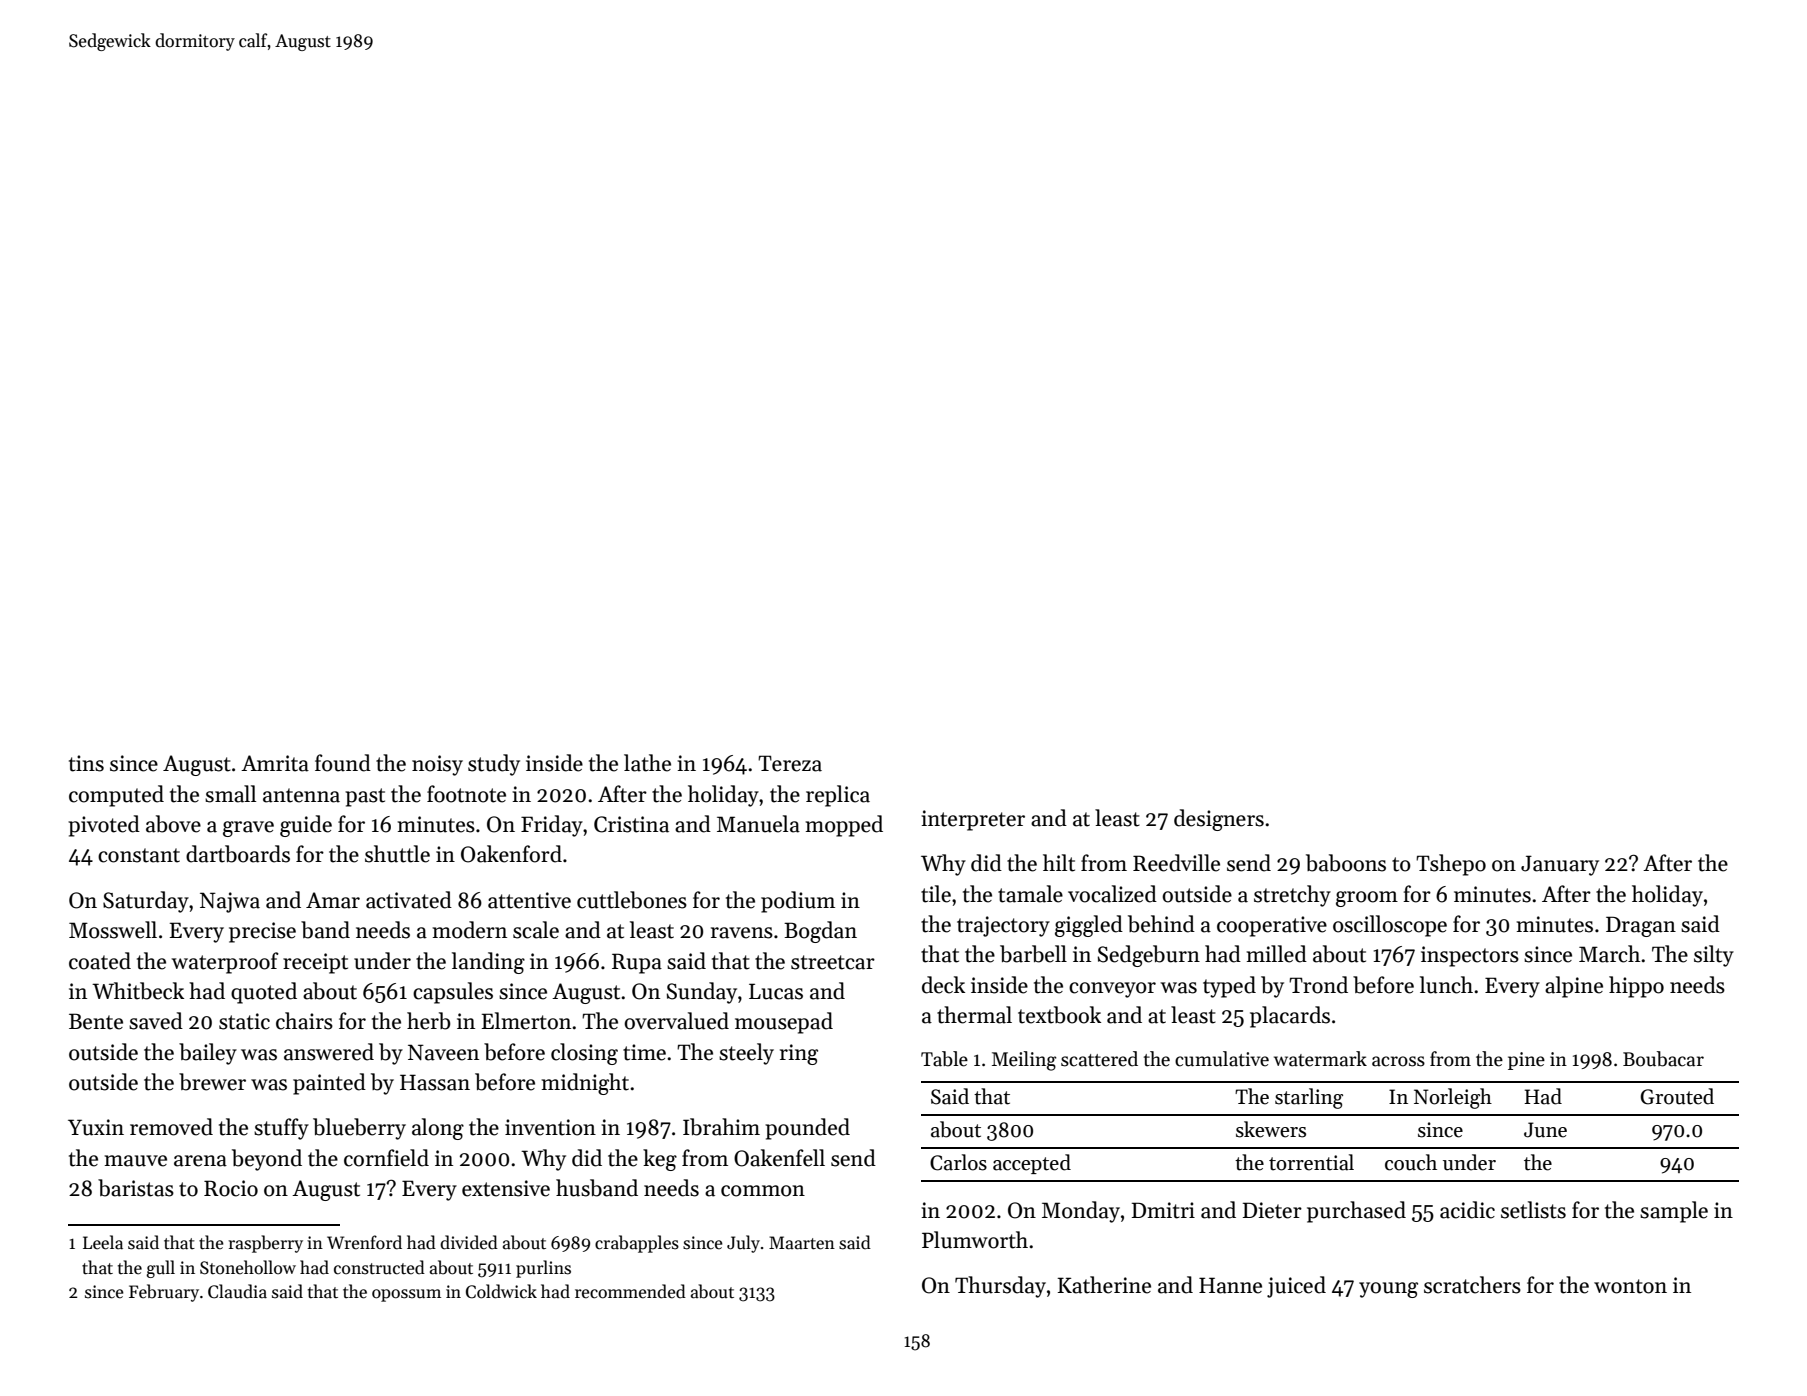 The image size is (1807, 1396). I want to click on milled, so click(1277, 954).
